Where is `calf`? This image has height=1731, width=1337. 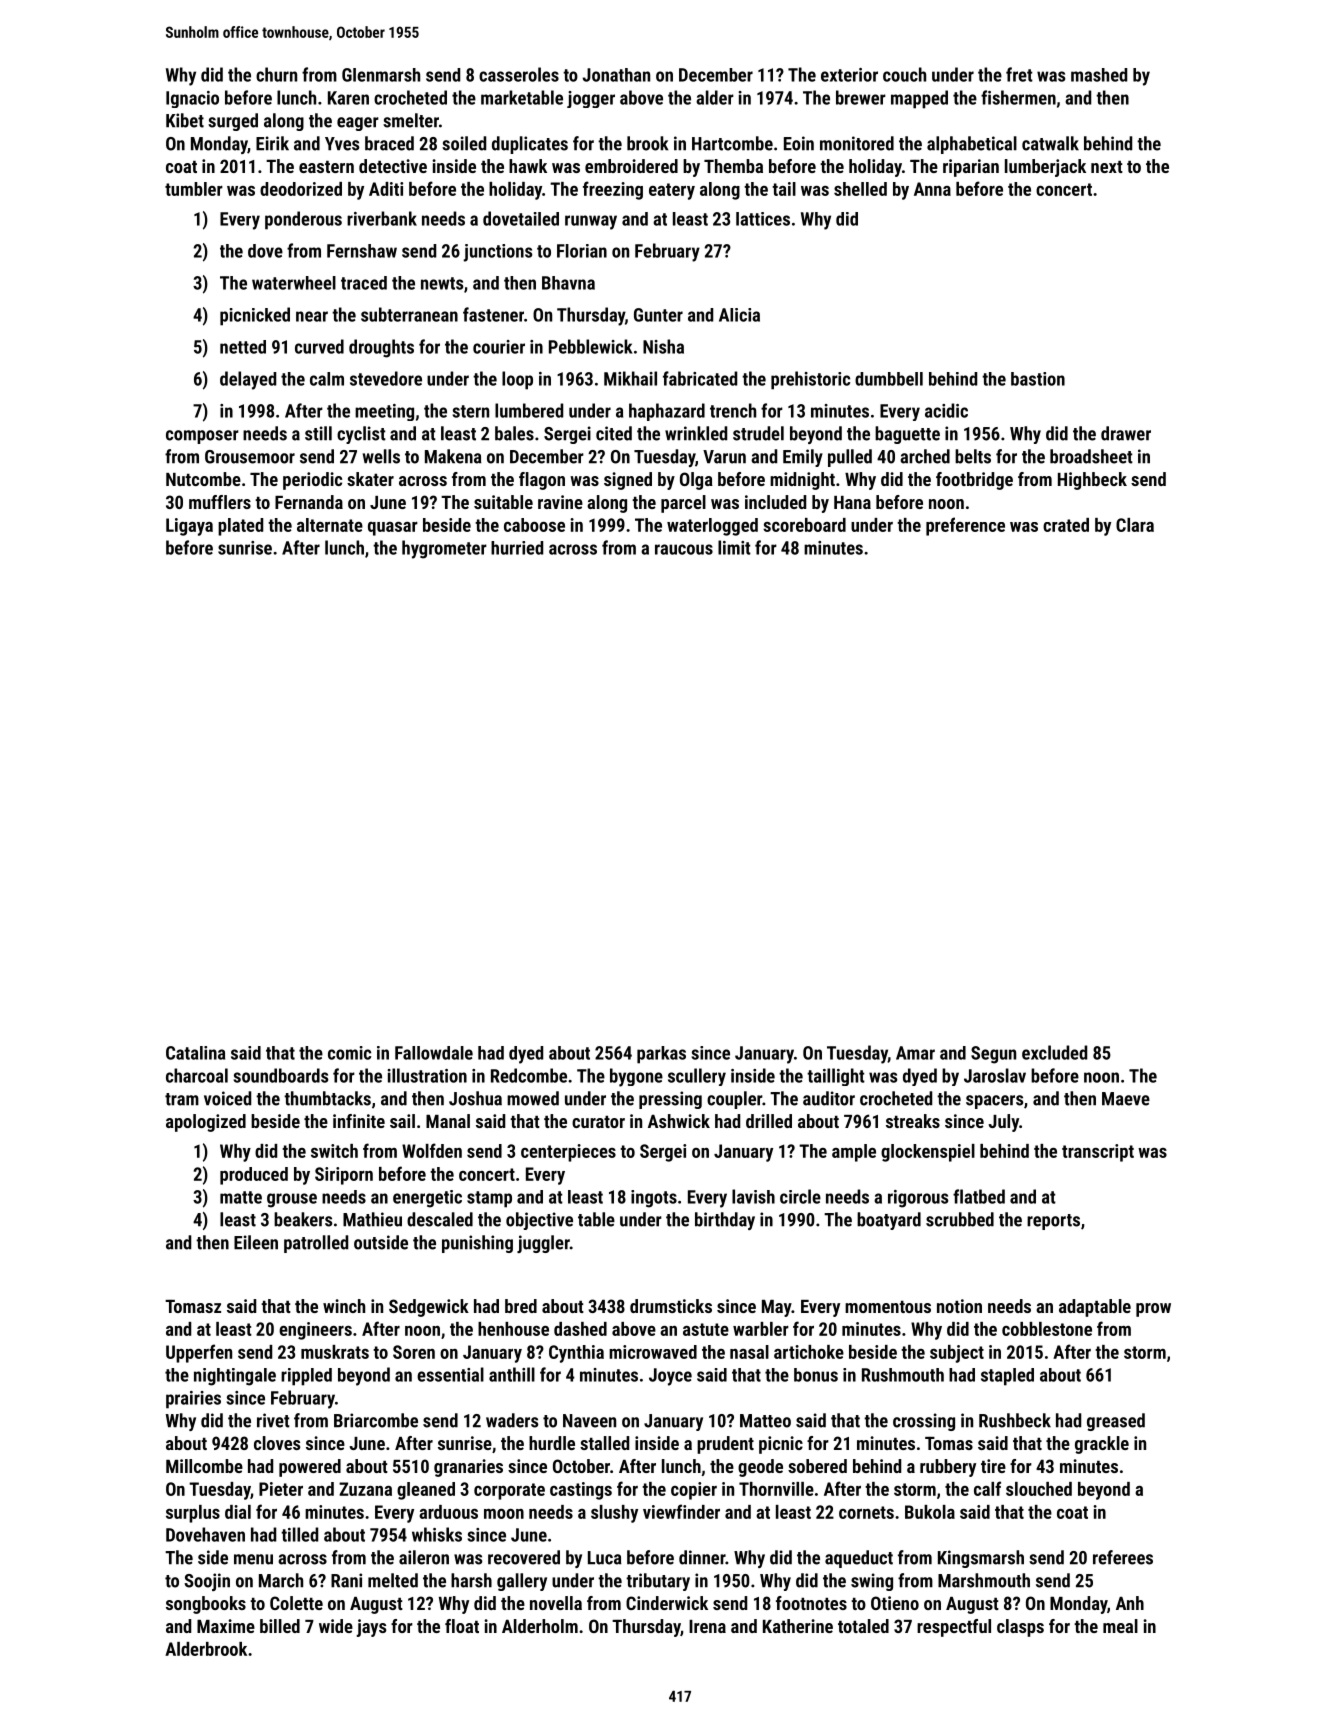 calf is located at coordinates (987, 1488).
